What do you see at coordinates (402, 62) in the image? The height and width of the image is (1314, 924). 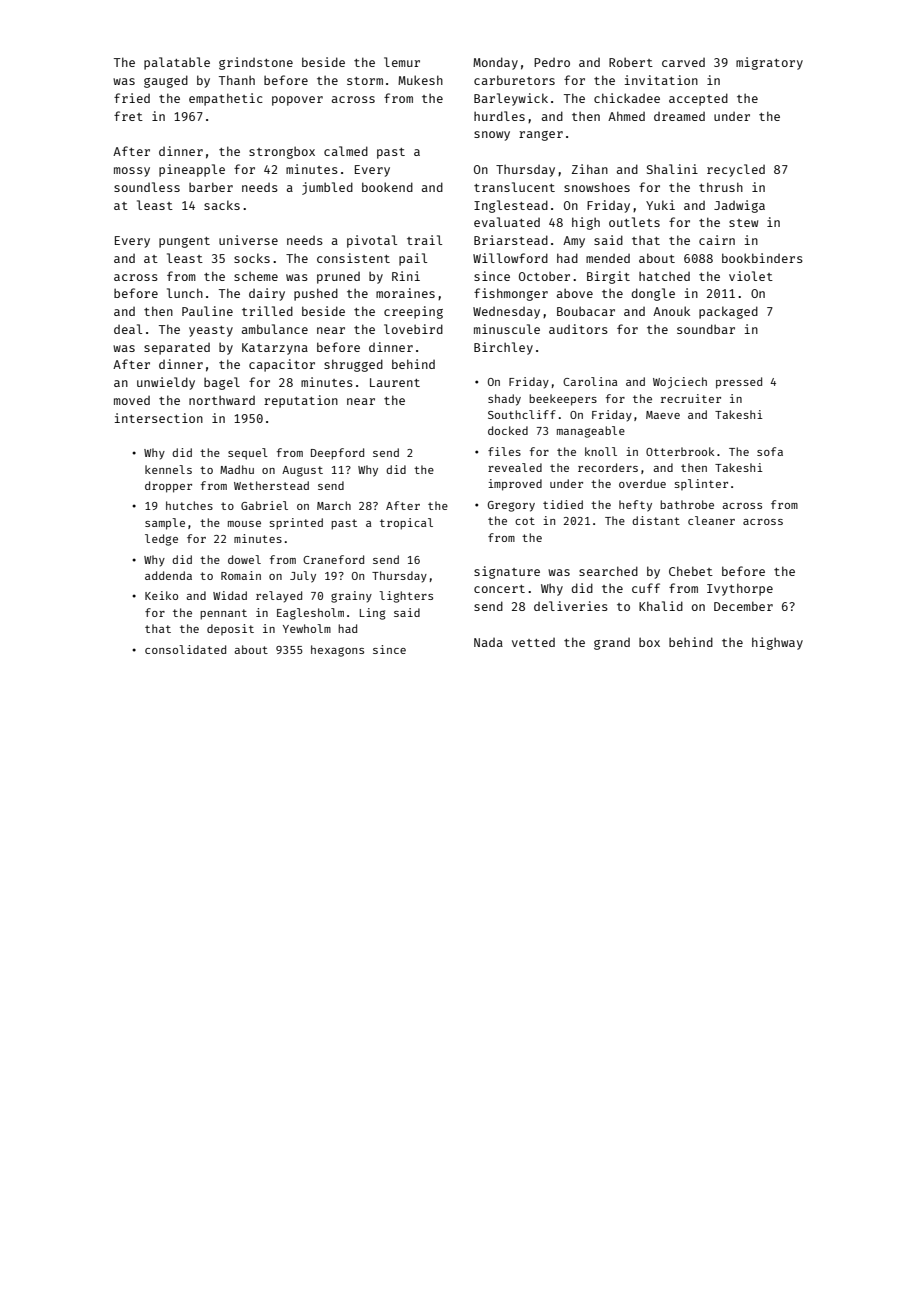 I see `lemur` at bounding box center [402, 62].
